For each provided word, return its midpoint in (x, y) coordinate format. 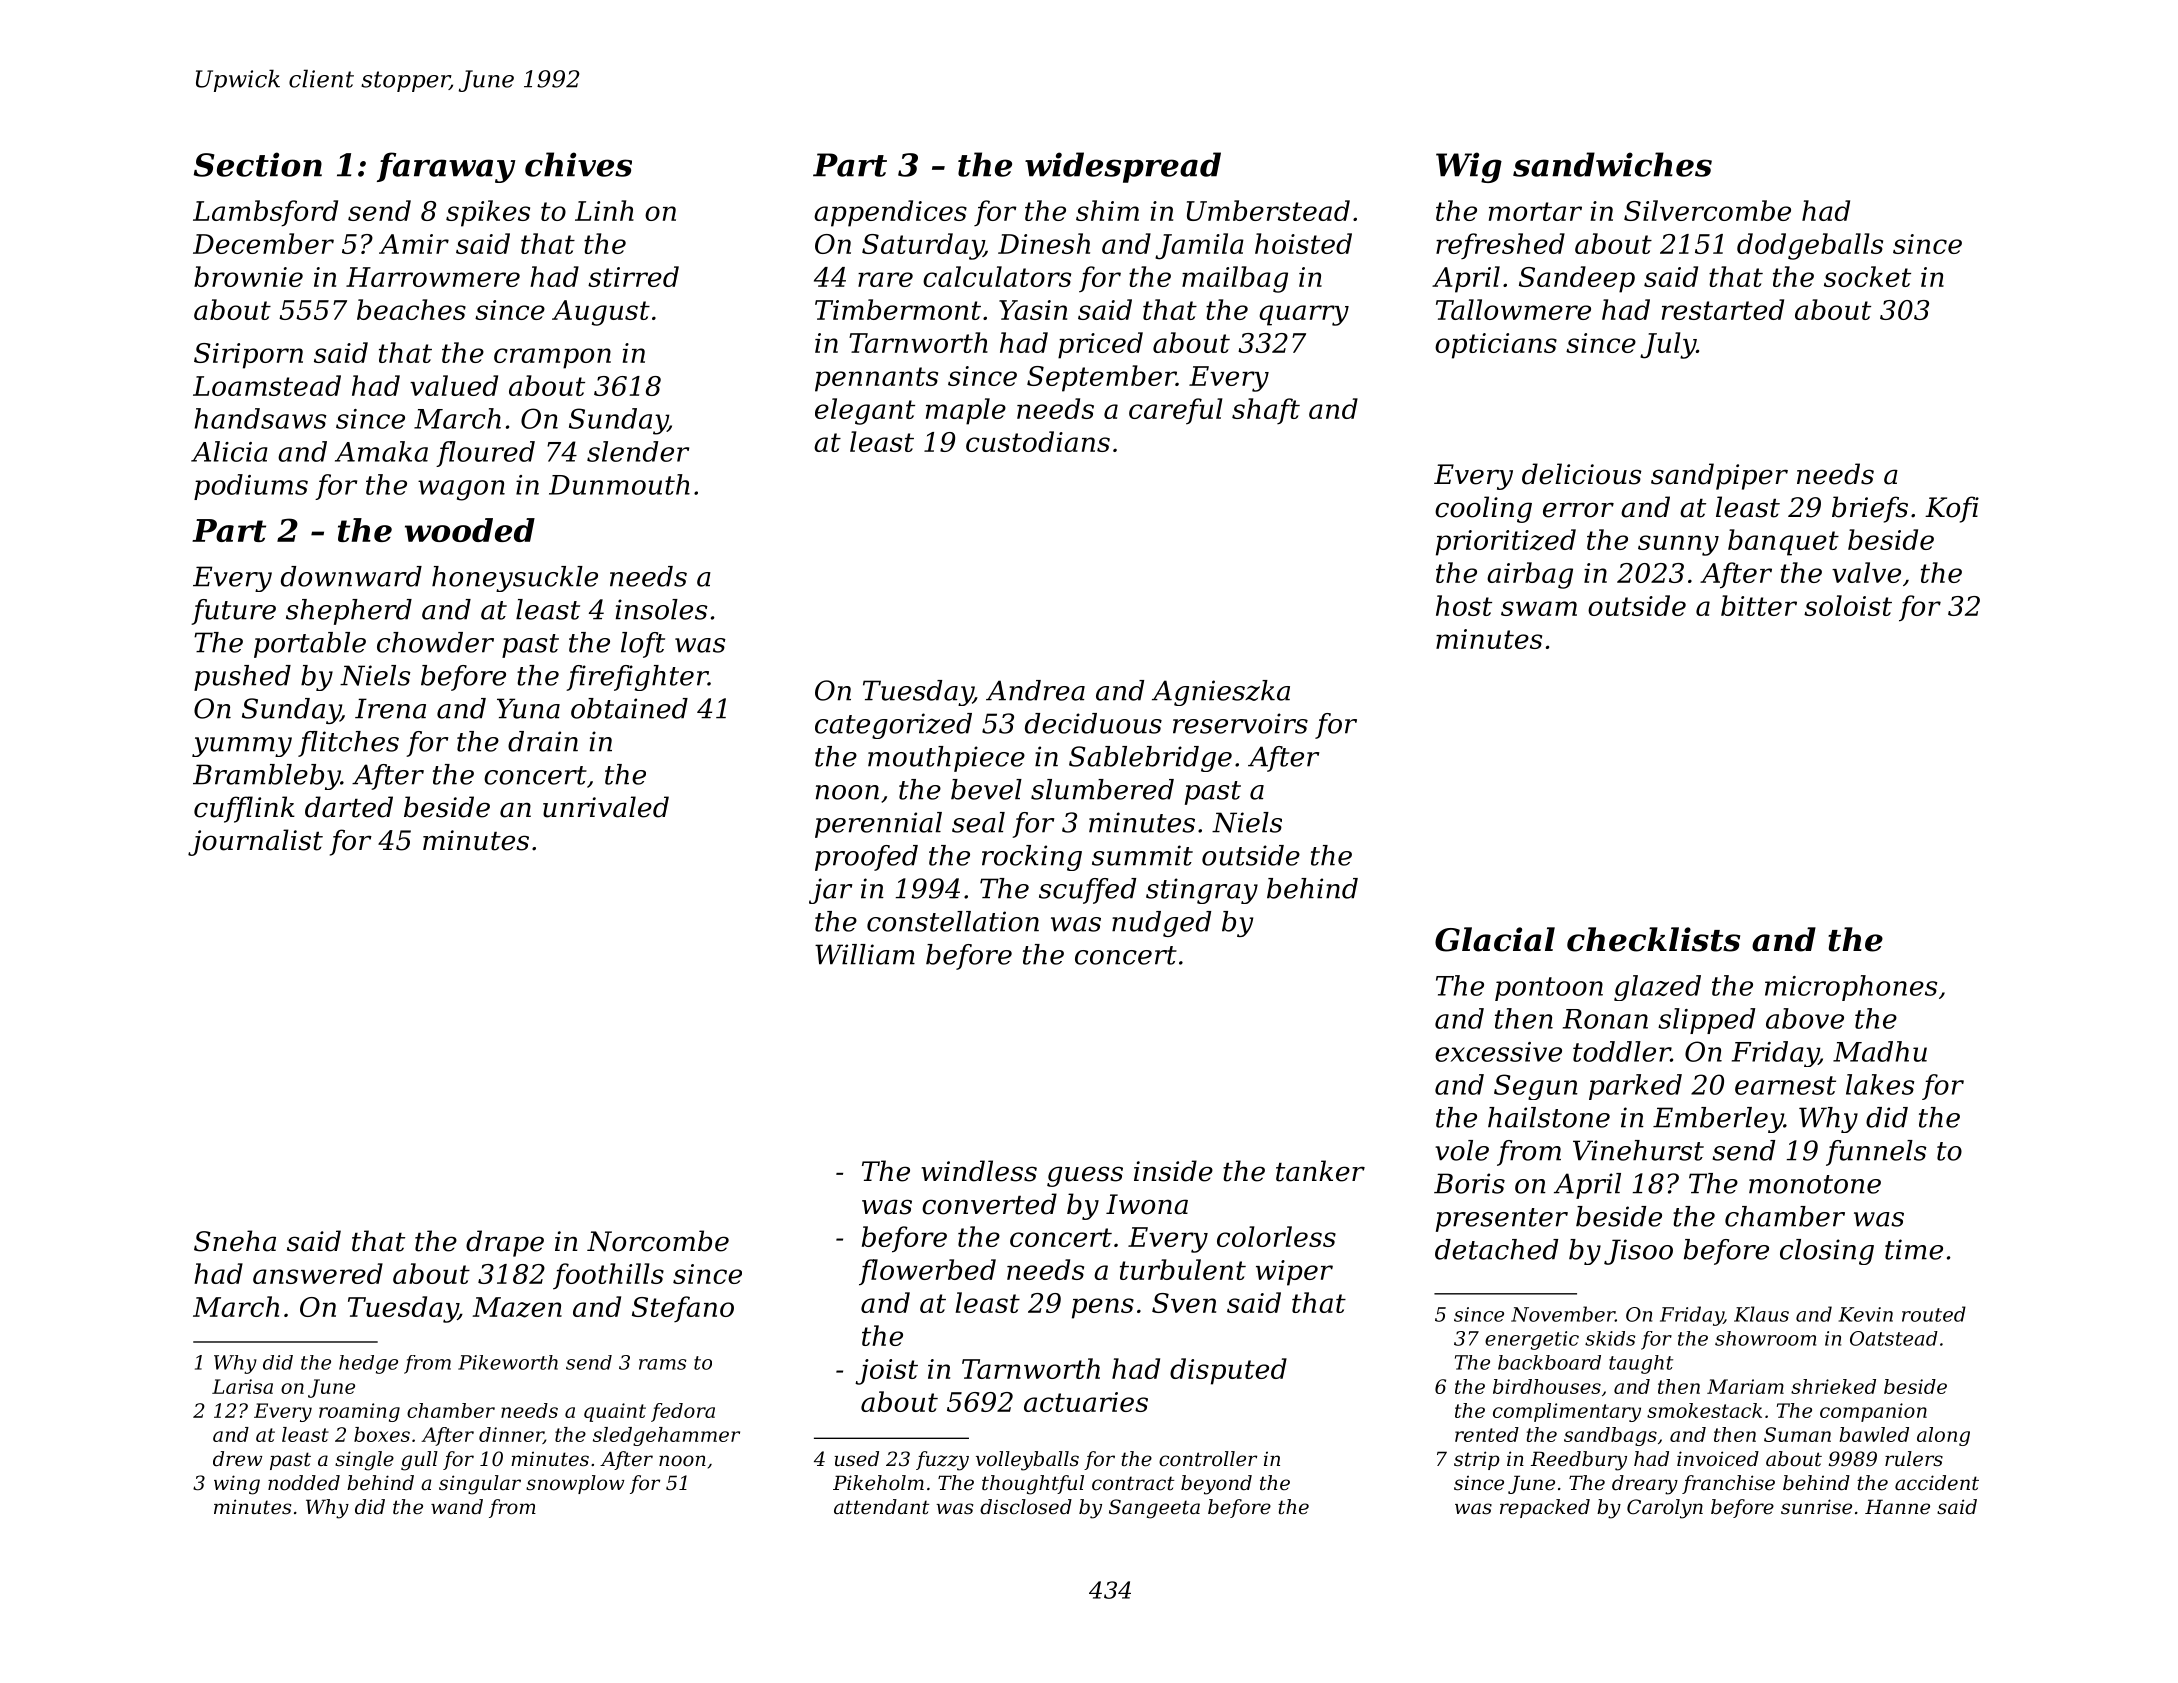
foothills (608, 1276)
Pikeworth (508, 1362)
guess (1085, 1176)
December (263, 243)
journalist (255, 842)
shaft (1266, 411)
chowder (435, 642)
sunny (1678, 545)
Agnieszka (1221, 693)
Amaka (381, 451)
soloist (1848, 605)
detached (1496, 1249)
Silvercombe (1707, 210)
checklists (1653, 939)
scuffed (1087, 891)
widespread (1123, 167)
